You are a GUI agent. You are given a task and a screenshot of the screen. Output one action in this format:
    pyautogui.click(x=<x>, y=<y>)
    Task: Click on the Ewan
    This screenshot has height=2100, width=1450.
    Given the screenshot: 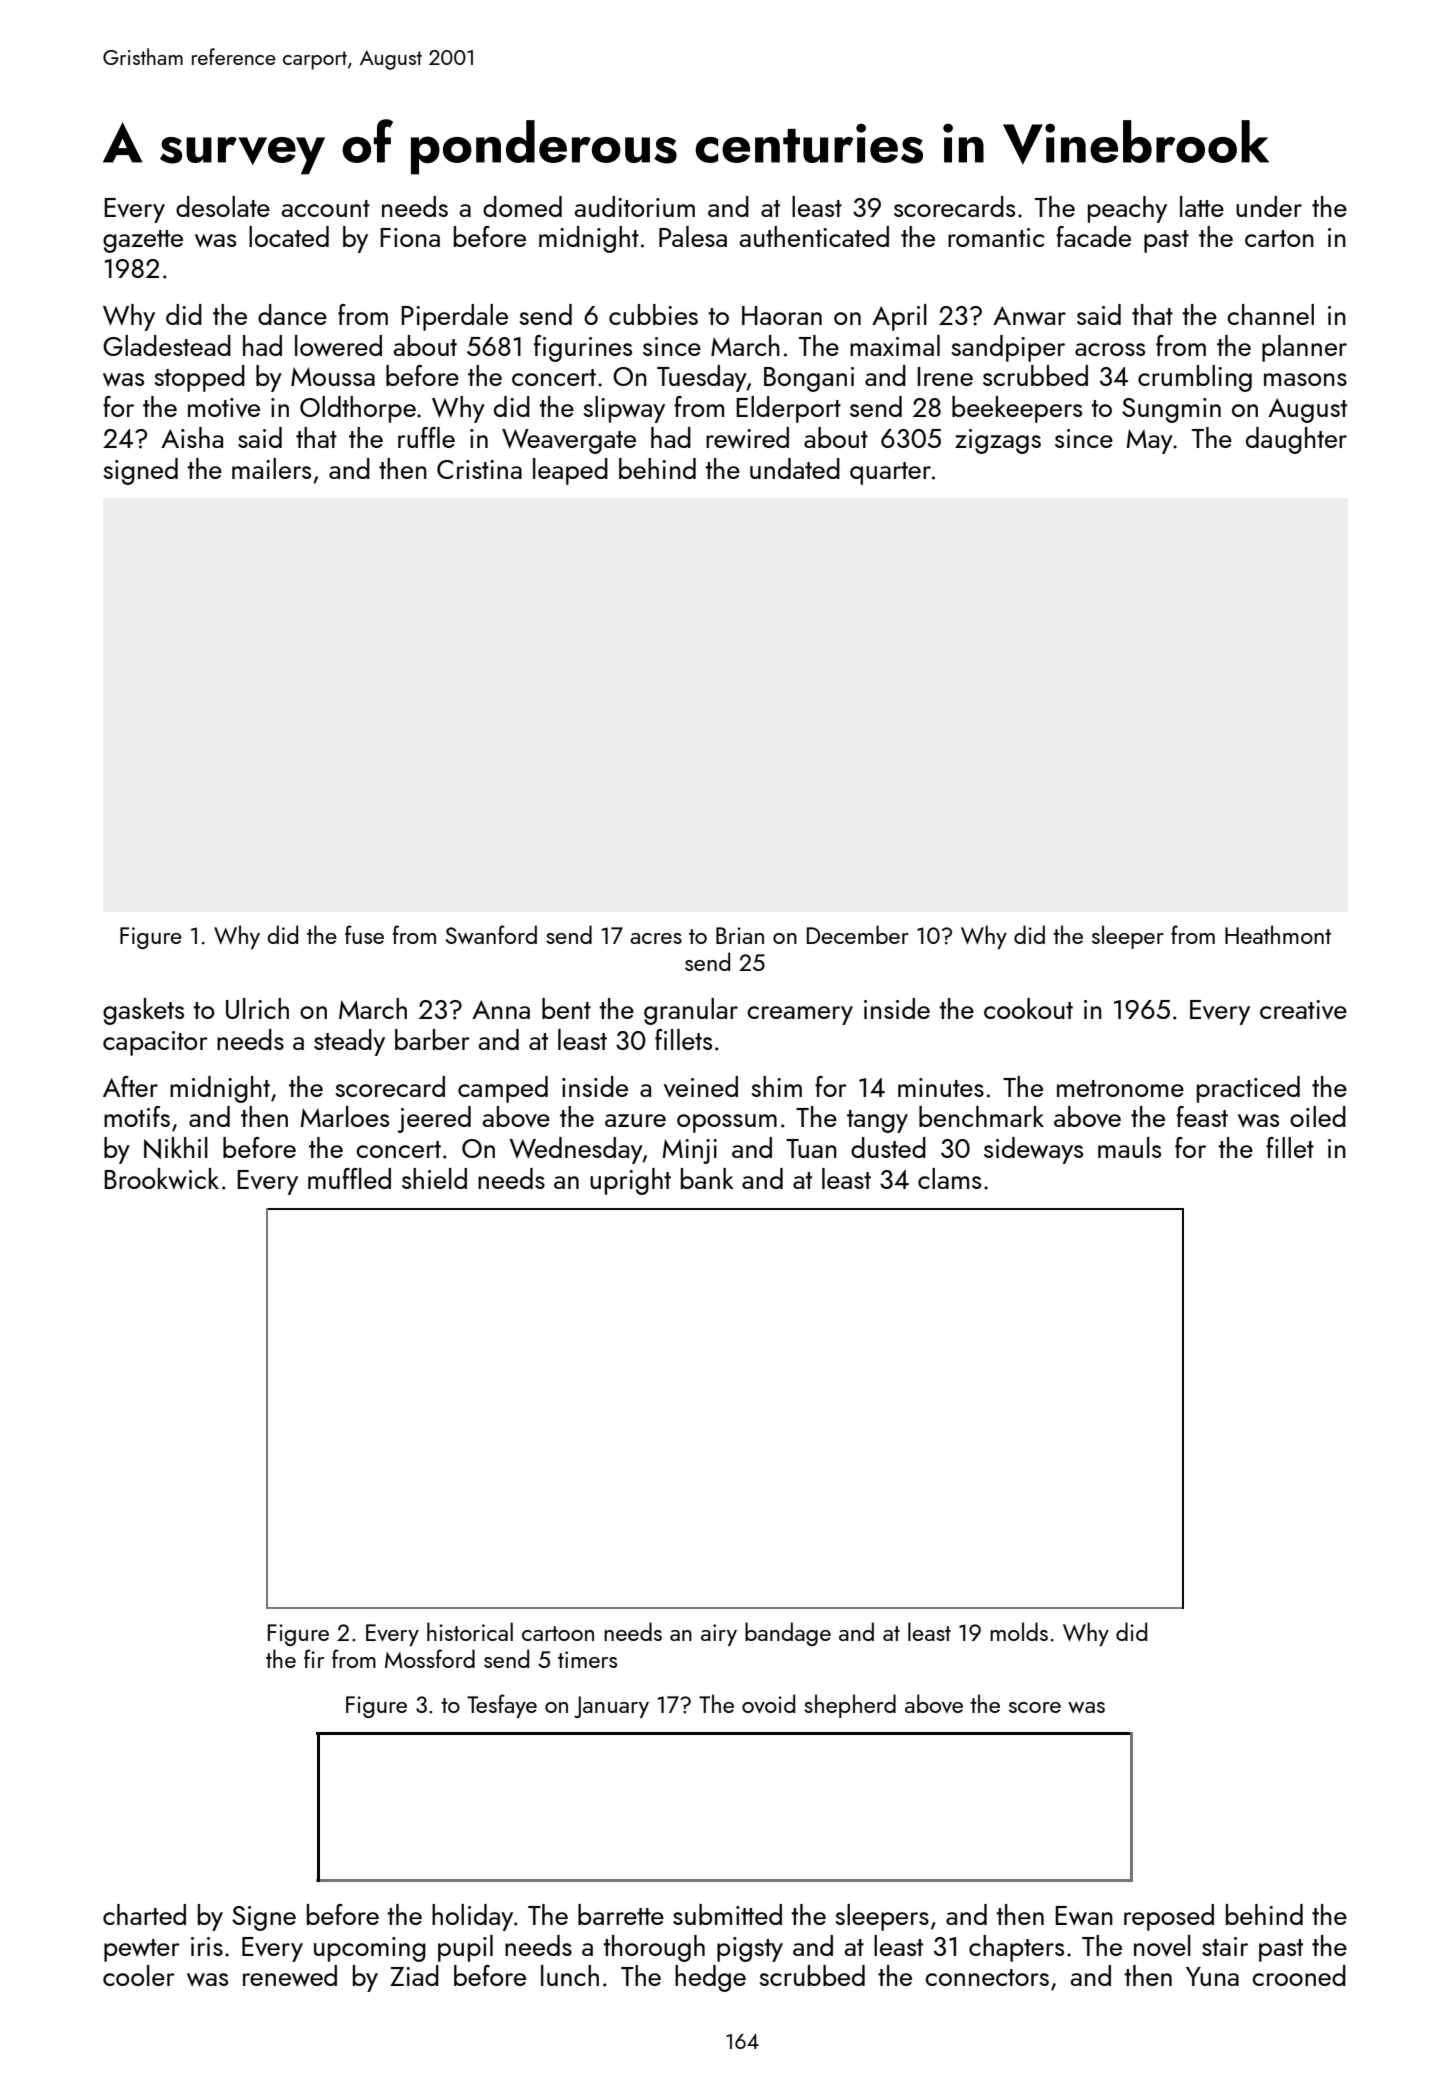 What is the action you would take?
    pyautogui.click(x=1084, y=1916)
